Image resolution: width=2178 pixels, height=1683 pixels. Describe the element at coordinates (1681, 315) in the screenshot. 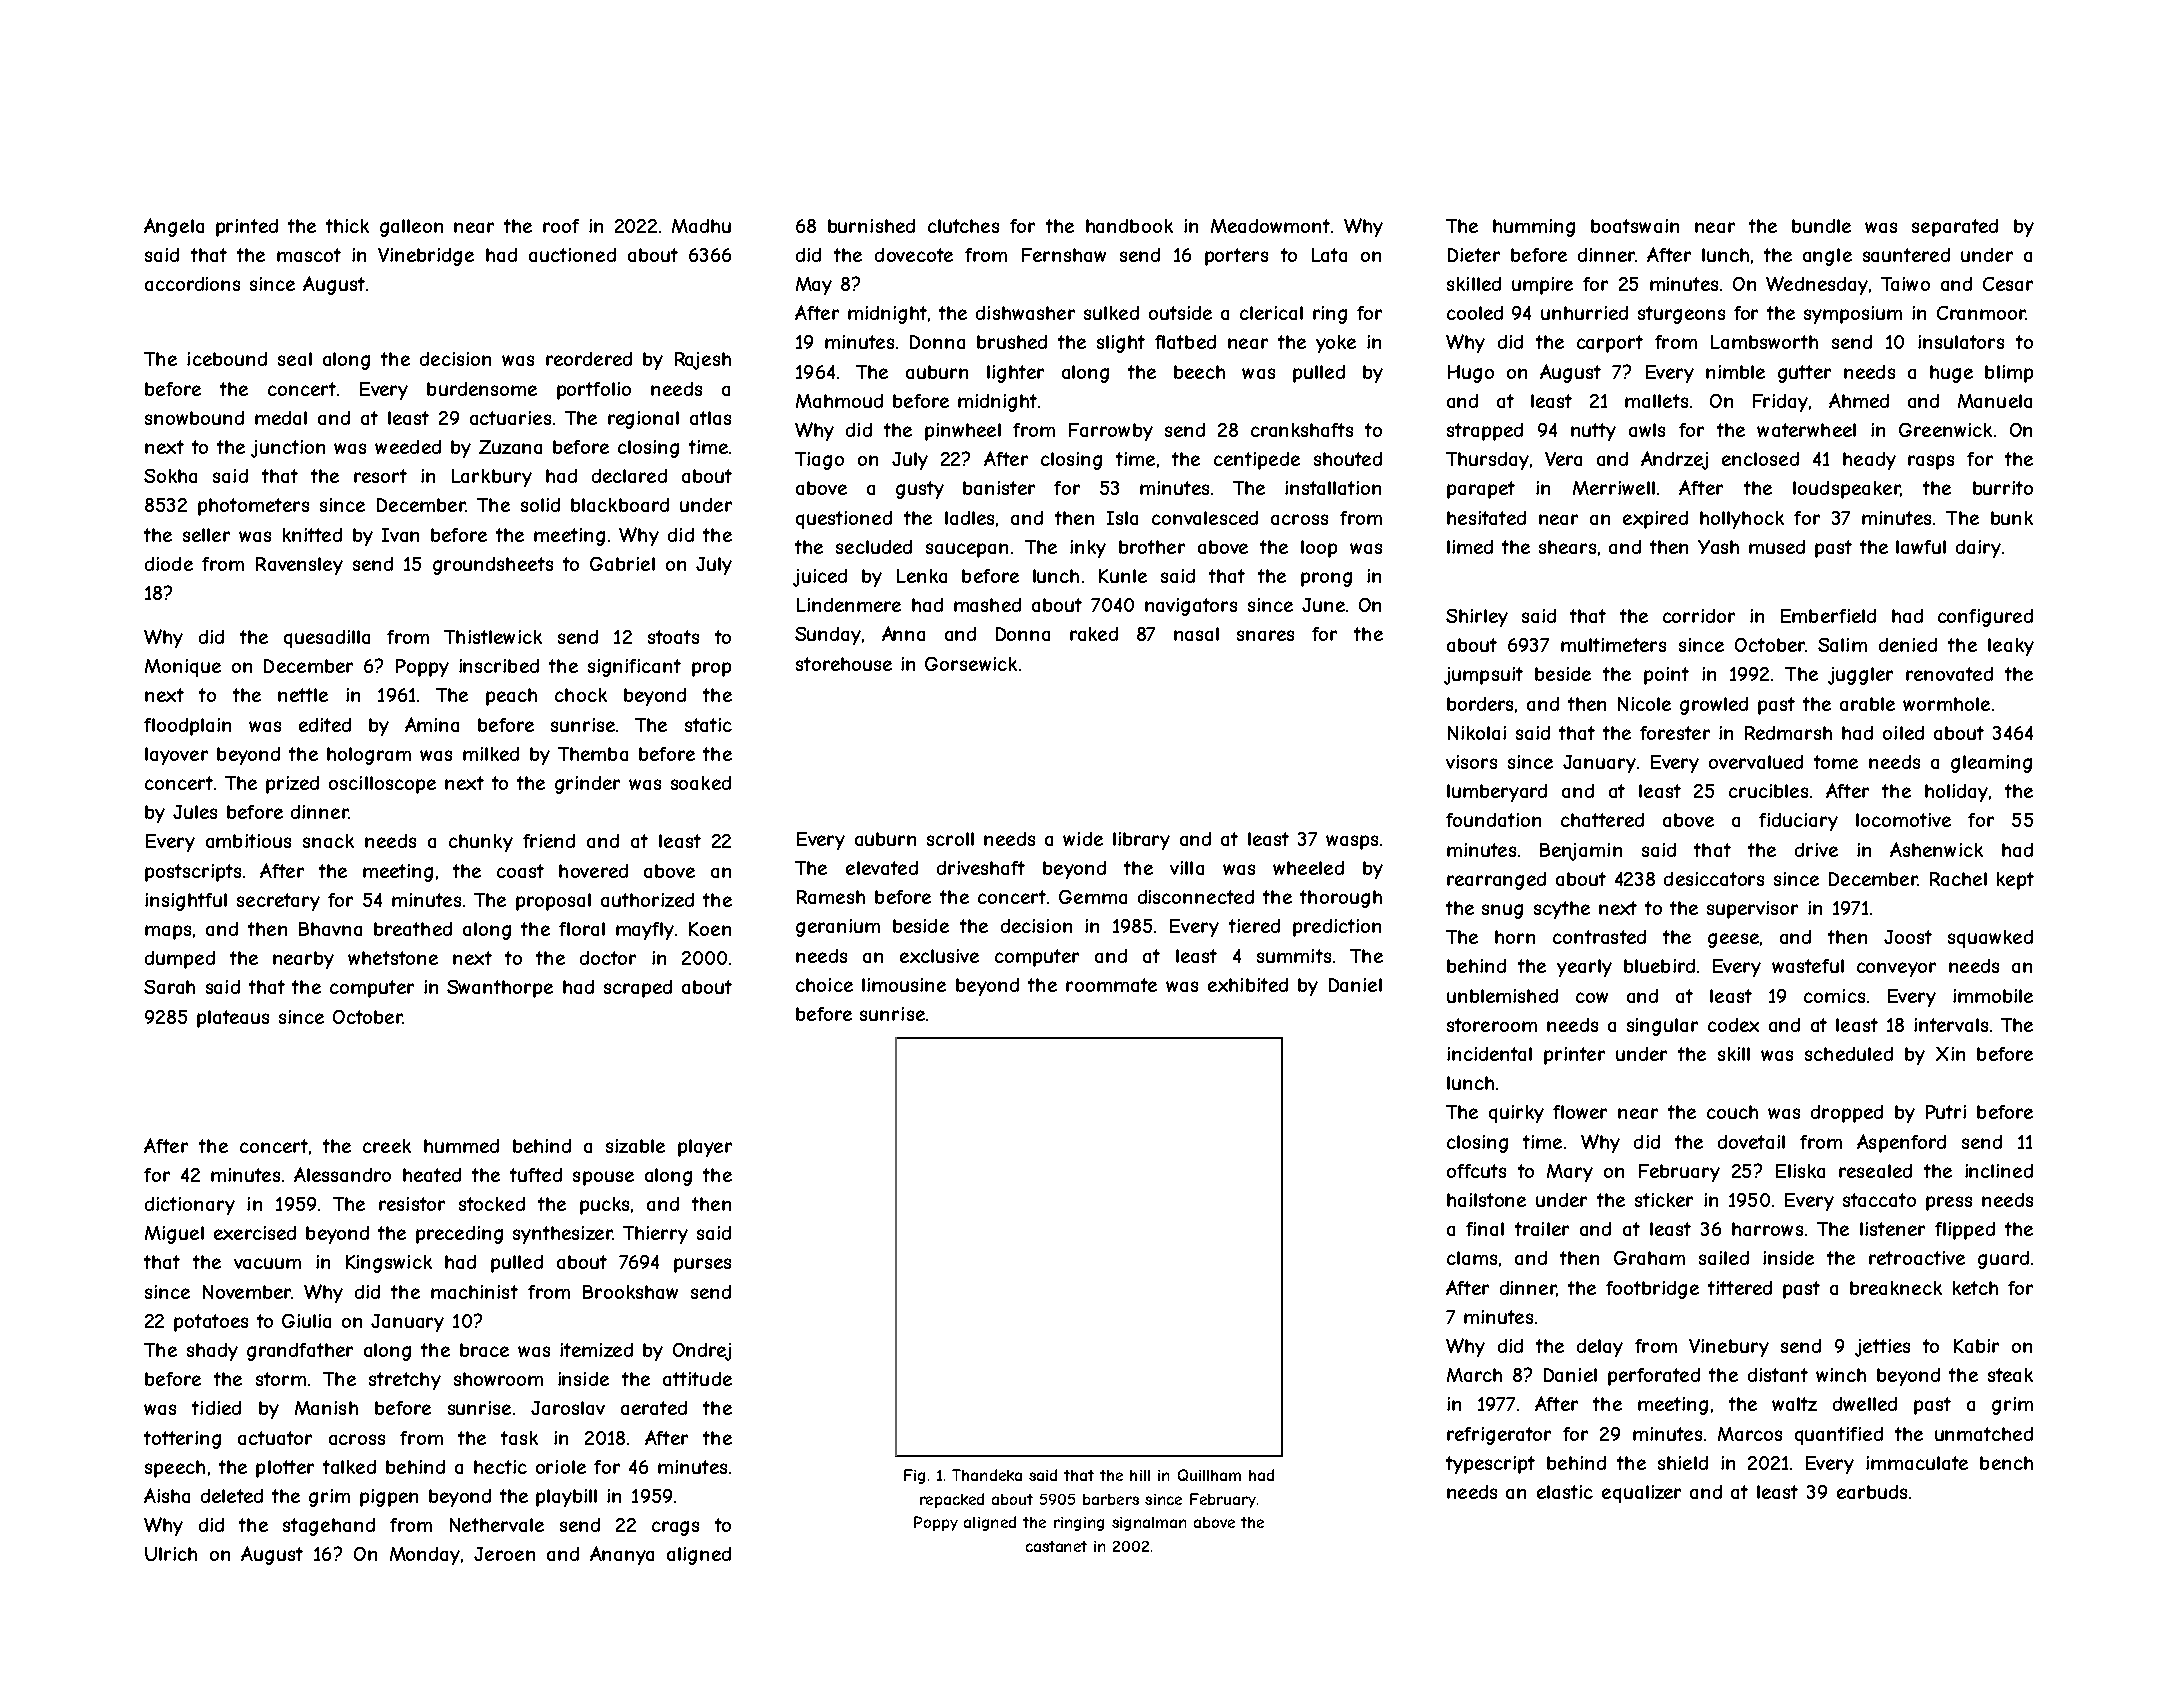

I see `sturgeons` at that location.
